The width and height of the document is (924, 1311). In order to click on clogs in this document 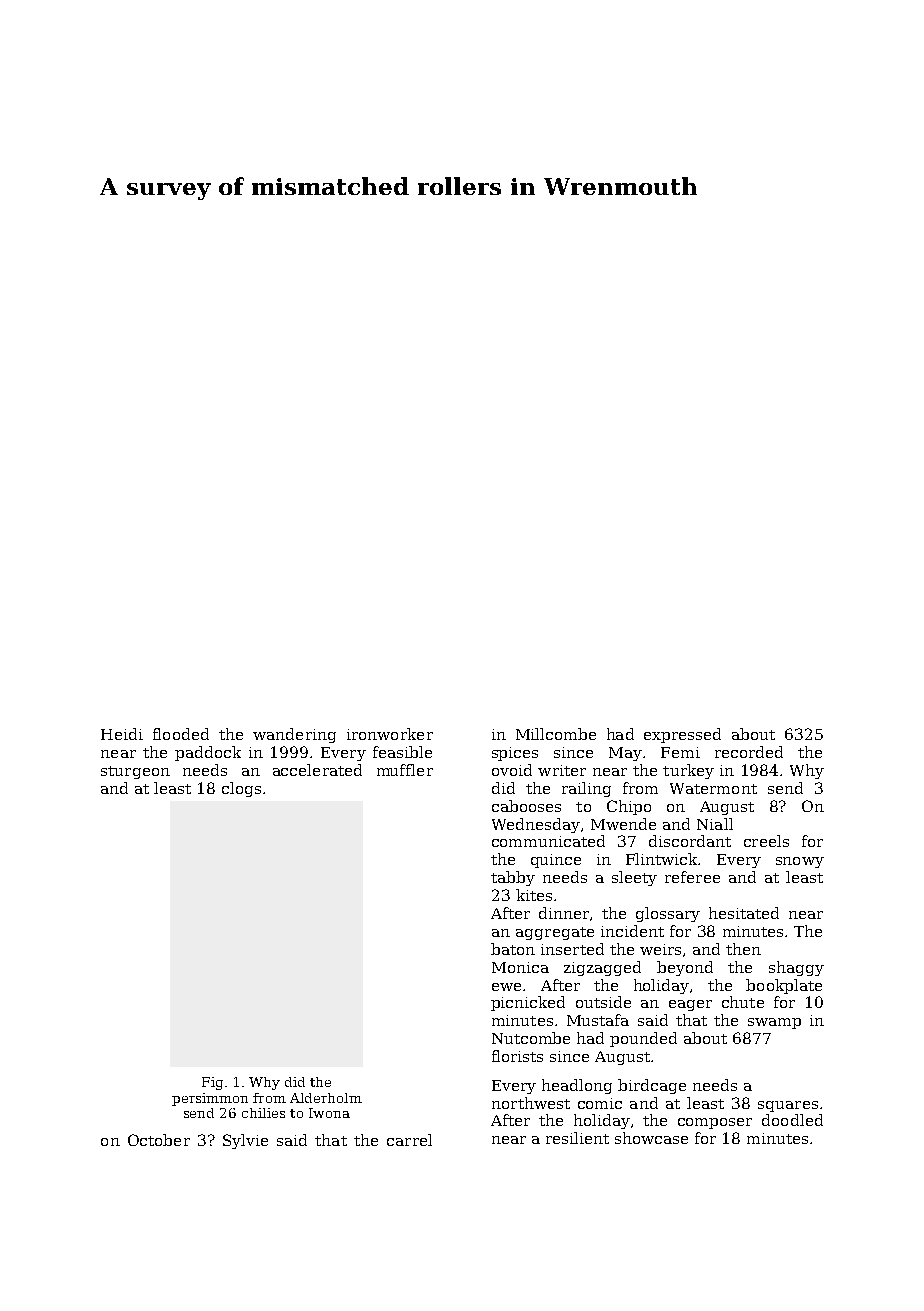, I will do `click(241, 789)`.
